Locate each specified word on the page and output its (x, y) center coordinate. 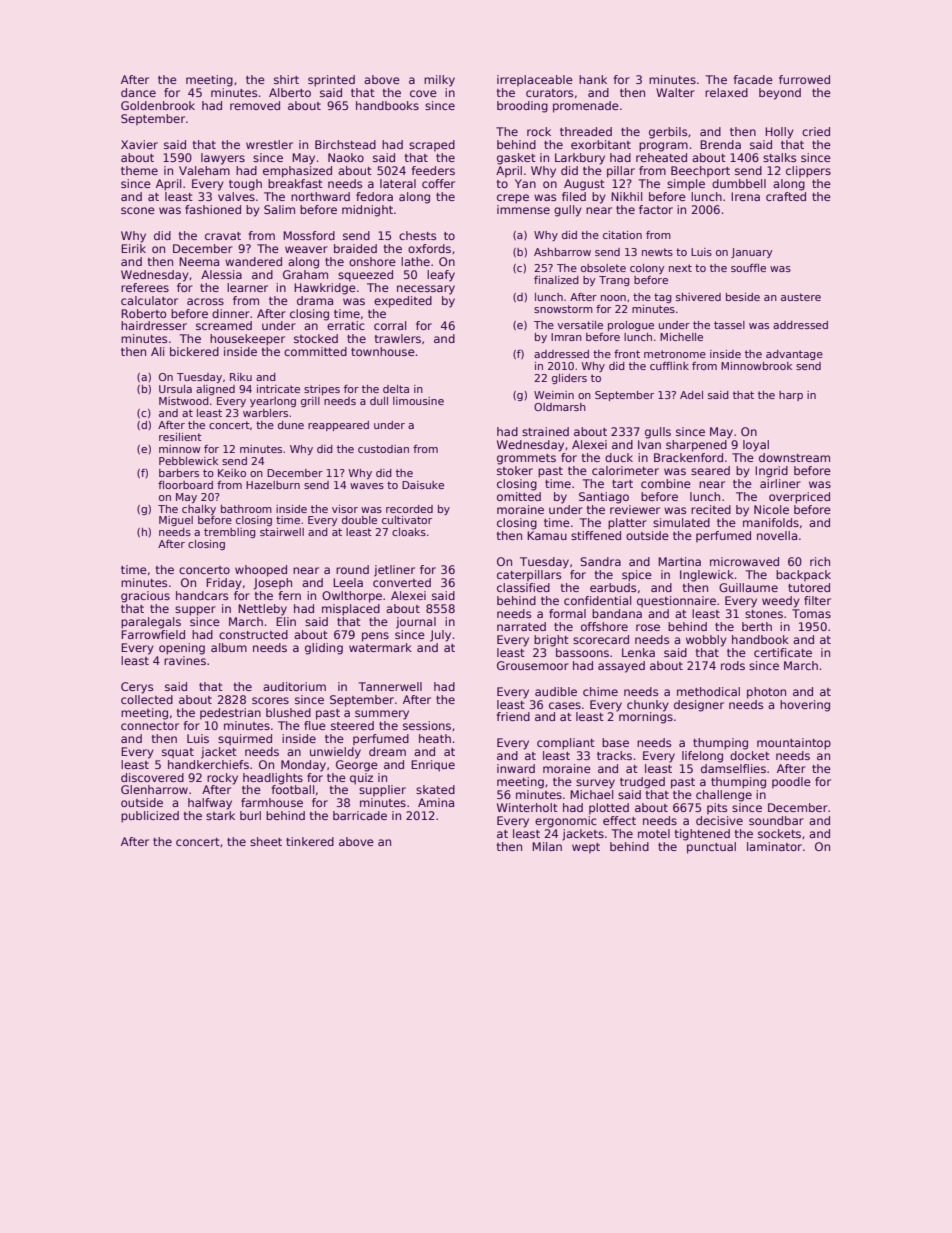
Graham (305, 274)
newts (657, 252)
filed (574, 196)
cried (816, 131)
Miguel (176, 521)
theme (139, 170)
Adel (691, 395)
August (584, 185)
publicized (150, 817)
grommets (526, 459)
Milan (547, 846)
